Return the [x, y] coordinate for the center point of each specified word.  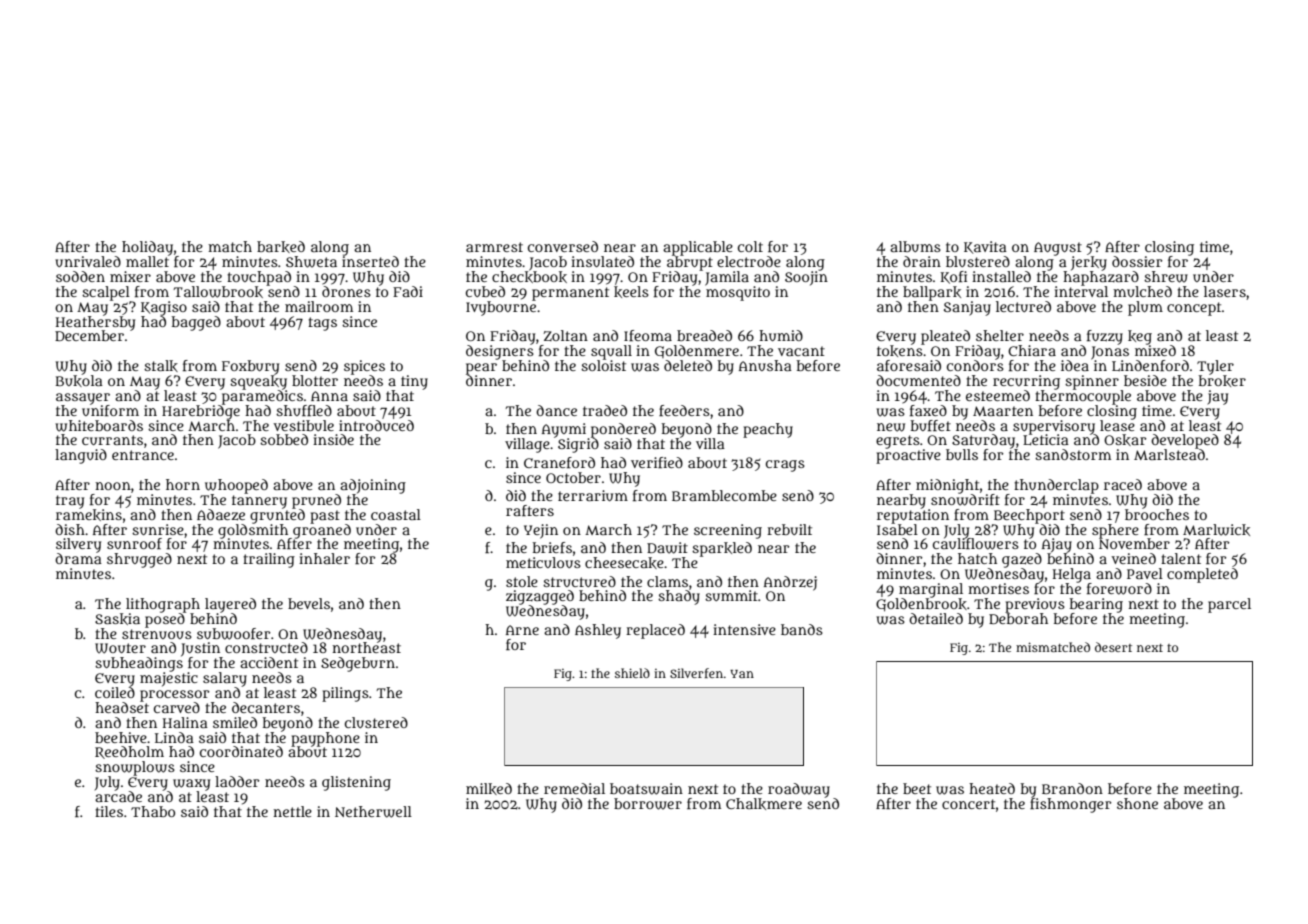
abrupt [690, 263]
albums [915, 246]
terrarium [593, 495]
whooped [236, 486]
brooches [1157, 514]
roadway [799, 790]
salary [225, 679]
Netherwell [373, 812]
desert [1113, 647]
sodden [80, 276]
